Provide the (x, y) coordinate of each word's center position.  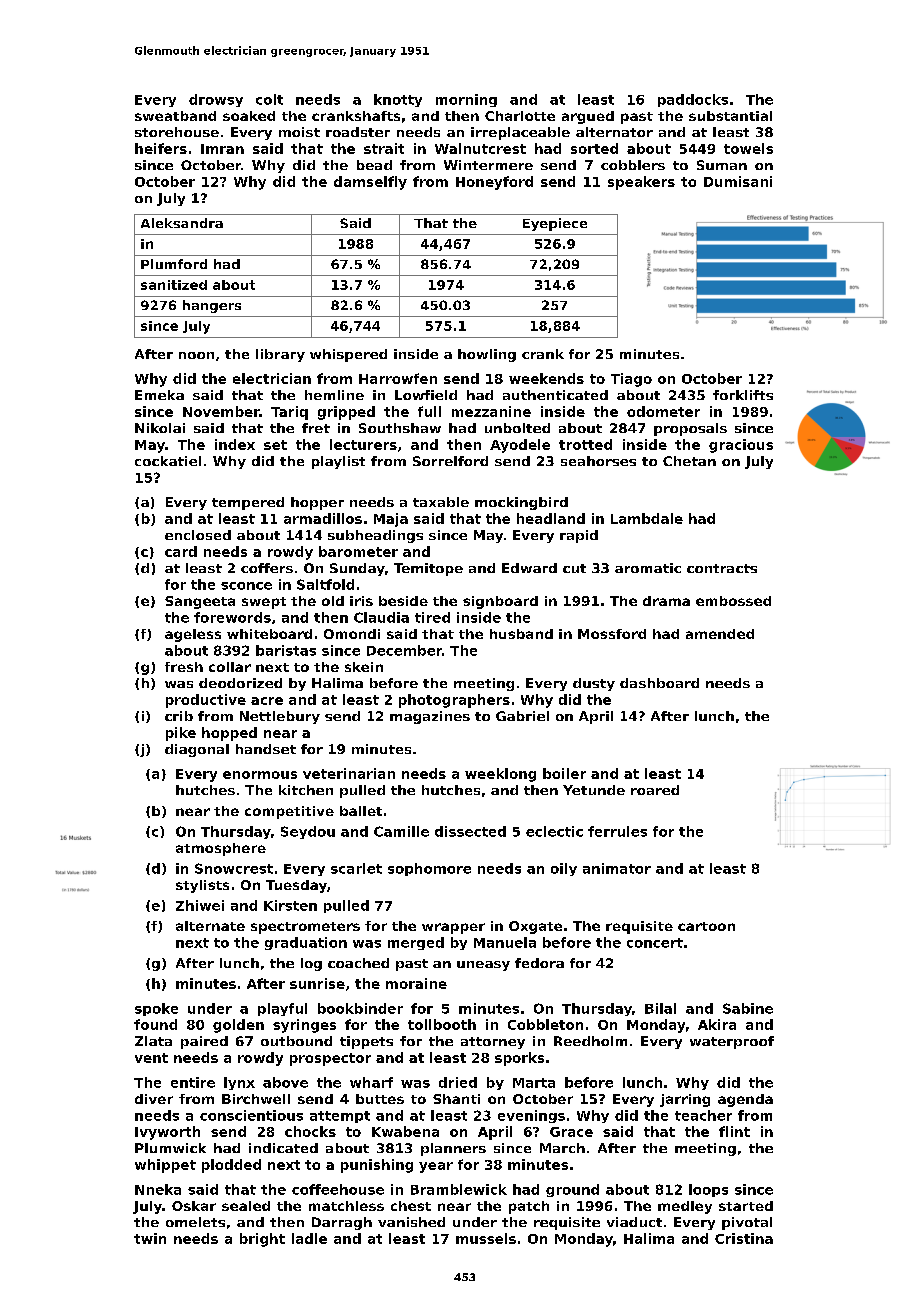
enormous (260, 775)
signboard (500, 602)
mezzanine (491, 411)
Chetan (689, 461)
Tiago (631, 380)
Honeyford (494, 183)
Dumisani (738, 181)
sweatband (175, 116)
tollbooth (442, 1024)
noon (196, 355)
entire (193, 1082)
